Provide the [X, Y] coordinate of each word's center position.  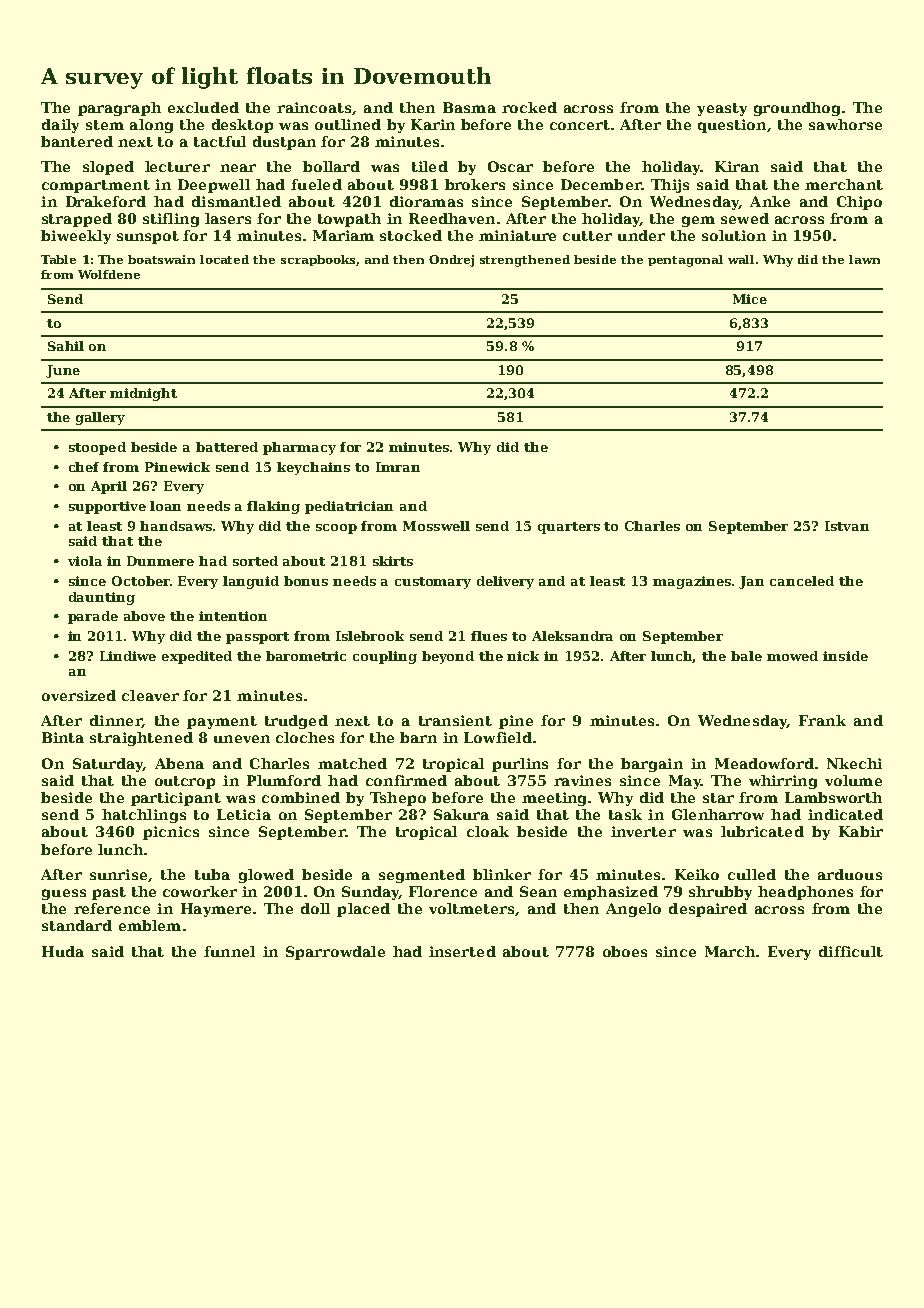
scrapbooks [319, 260]
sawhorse [845, 124]
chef [84, 467]
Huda [63, 951]
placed [363, 910]
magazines [692, 582]
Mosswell [436, 526]
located [224, 259]
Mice [750, 299]
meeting [554, 799]
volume [853, 780]
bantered [77, 141]
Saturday [108, 765]
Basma [469, 107]
